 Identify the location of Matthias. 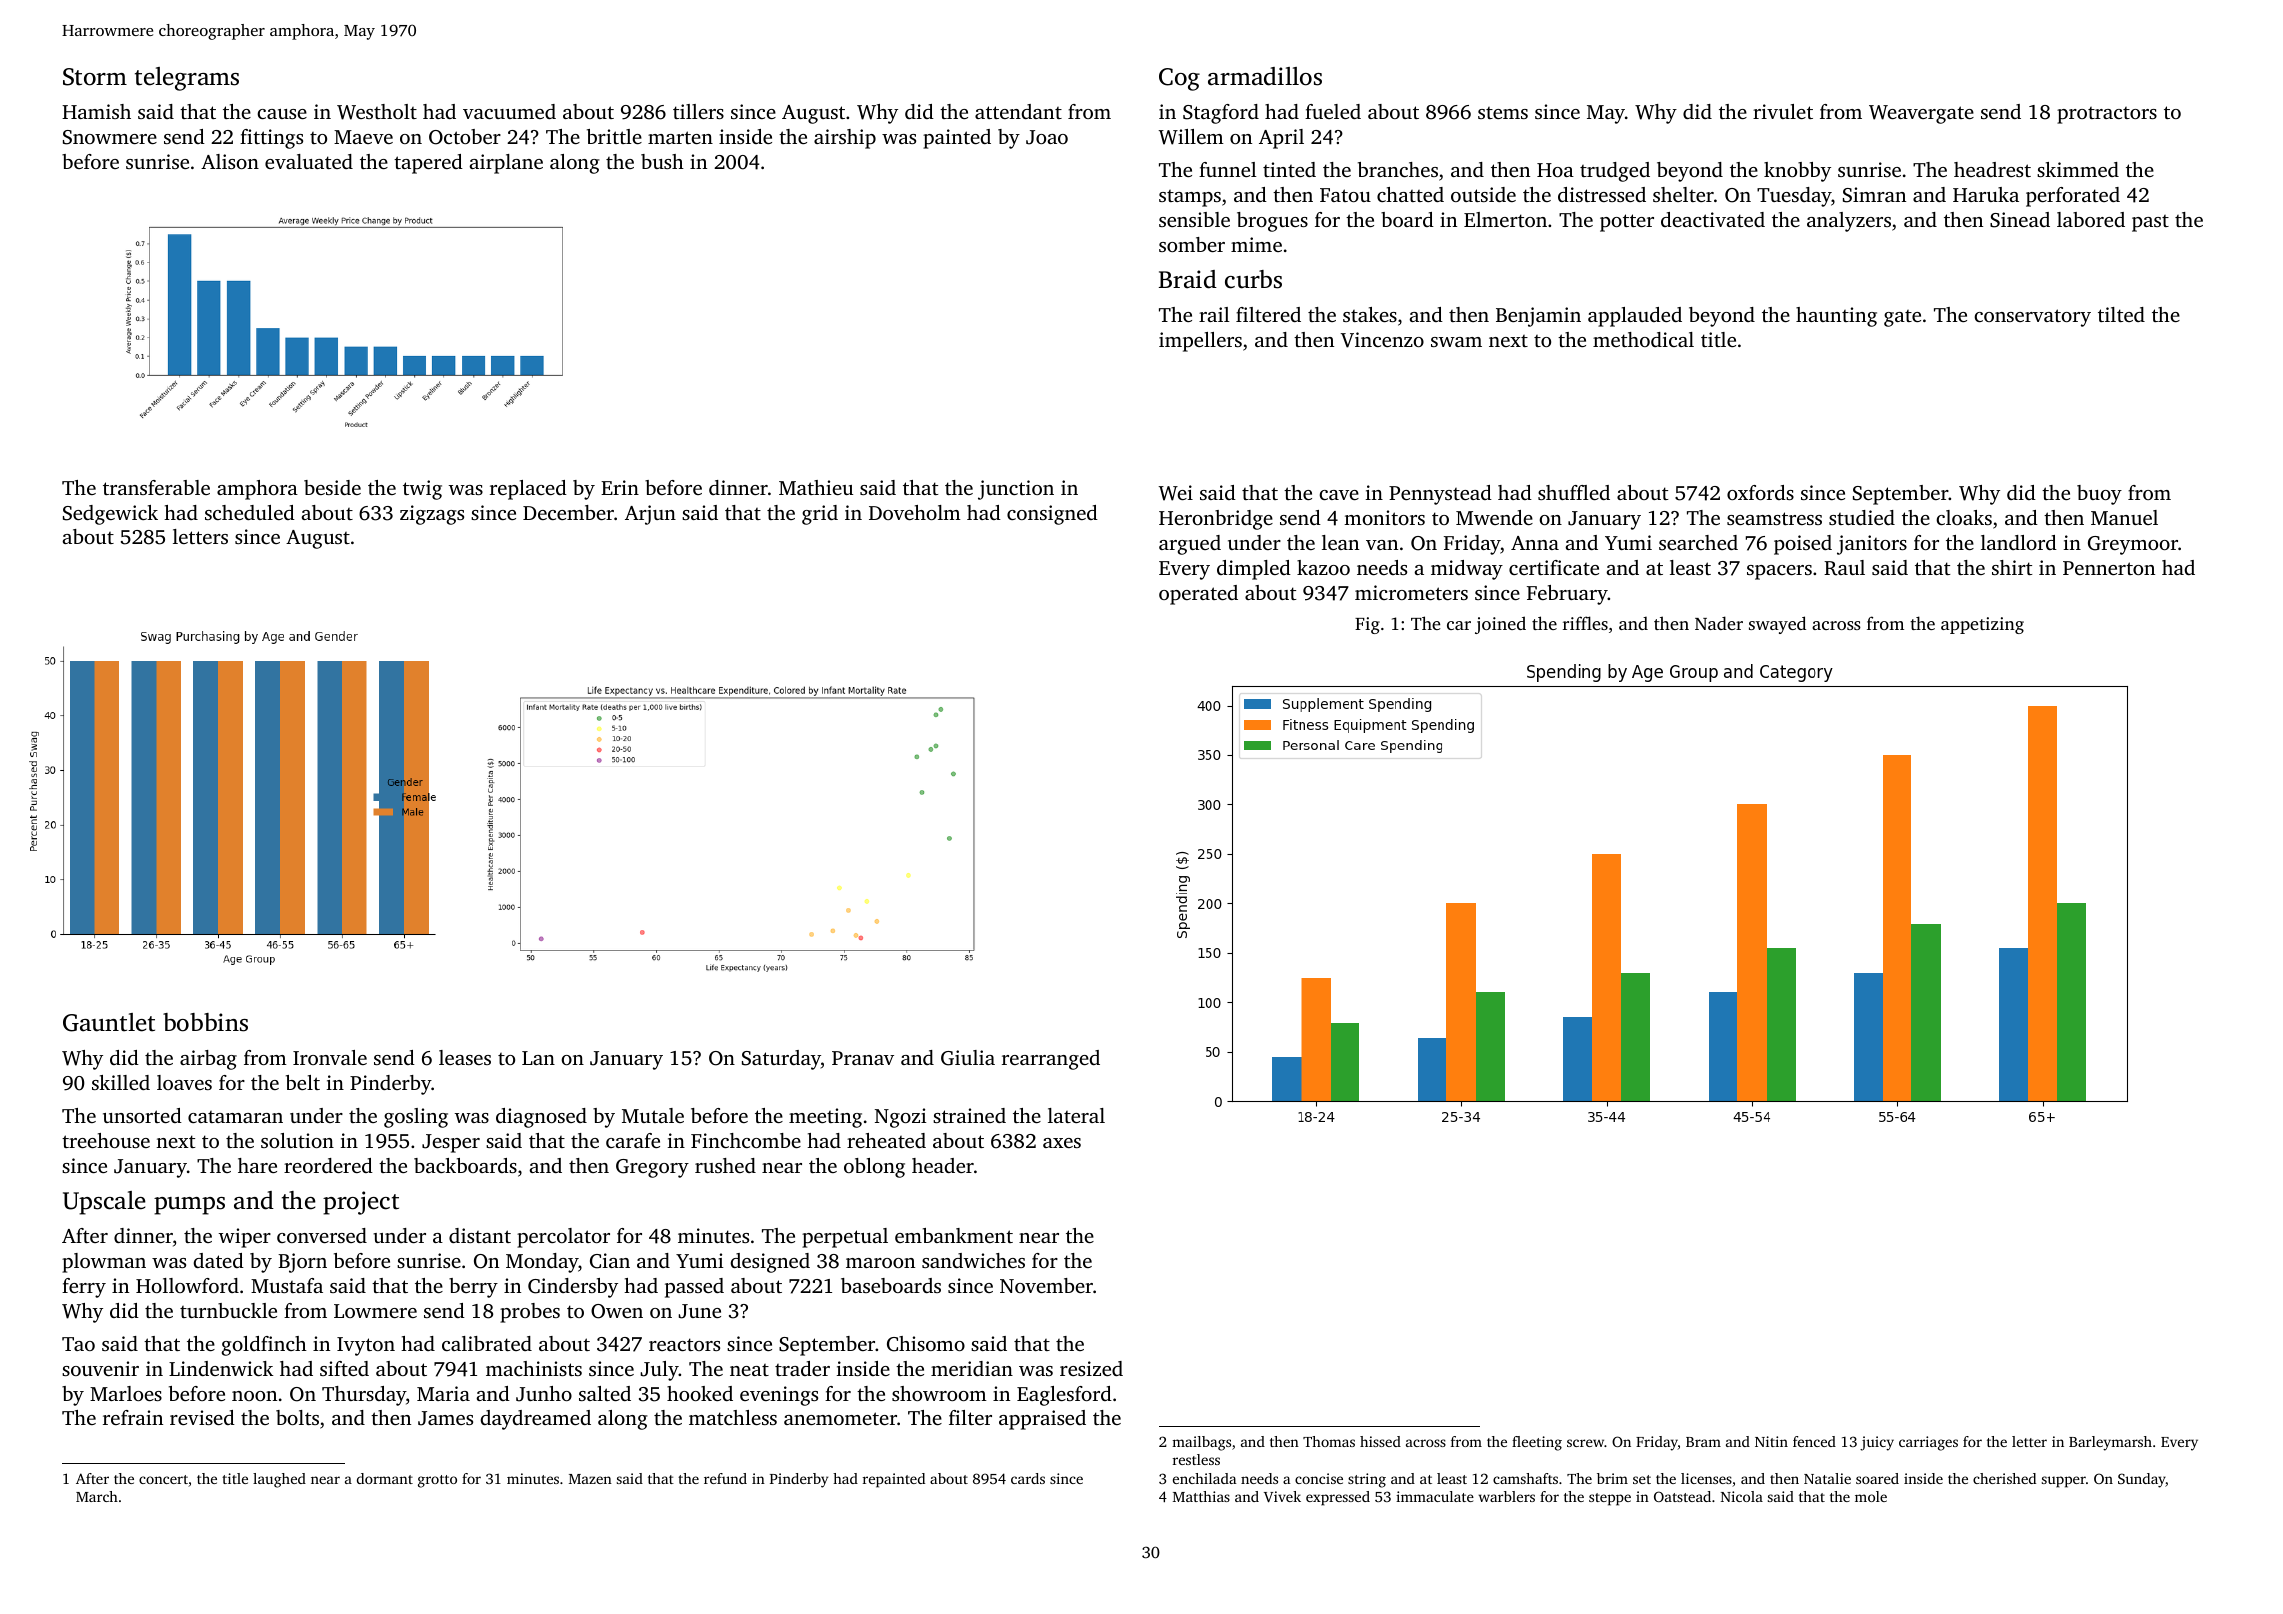
(1201, 1496).
